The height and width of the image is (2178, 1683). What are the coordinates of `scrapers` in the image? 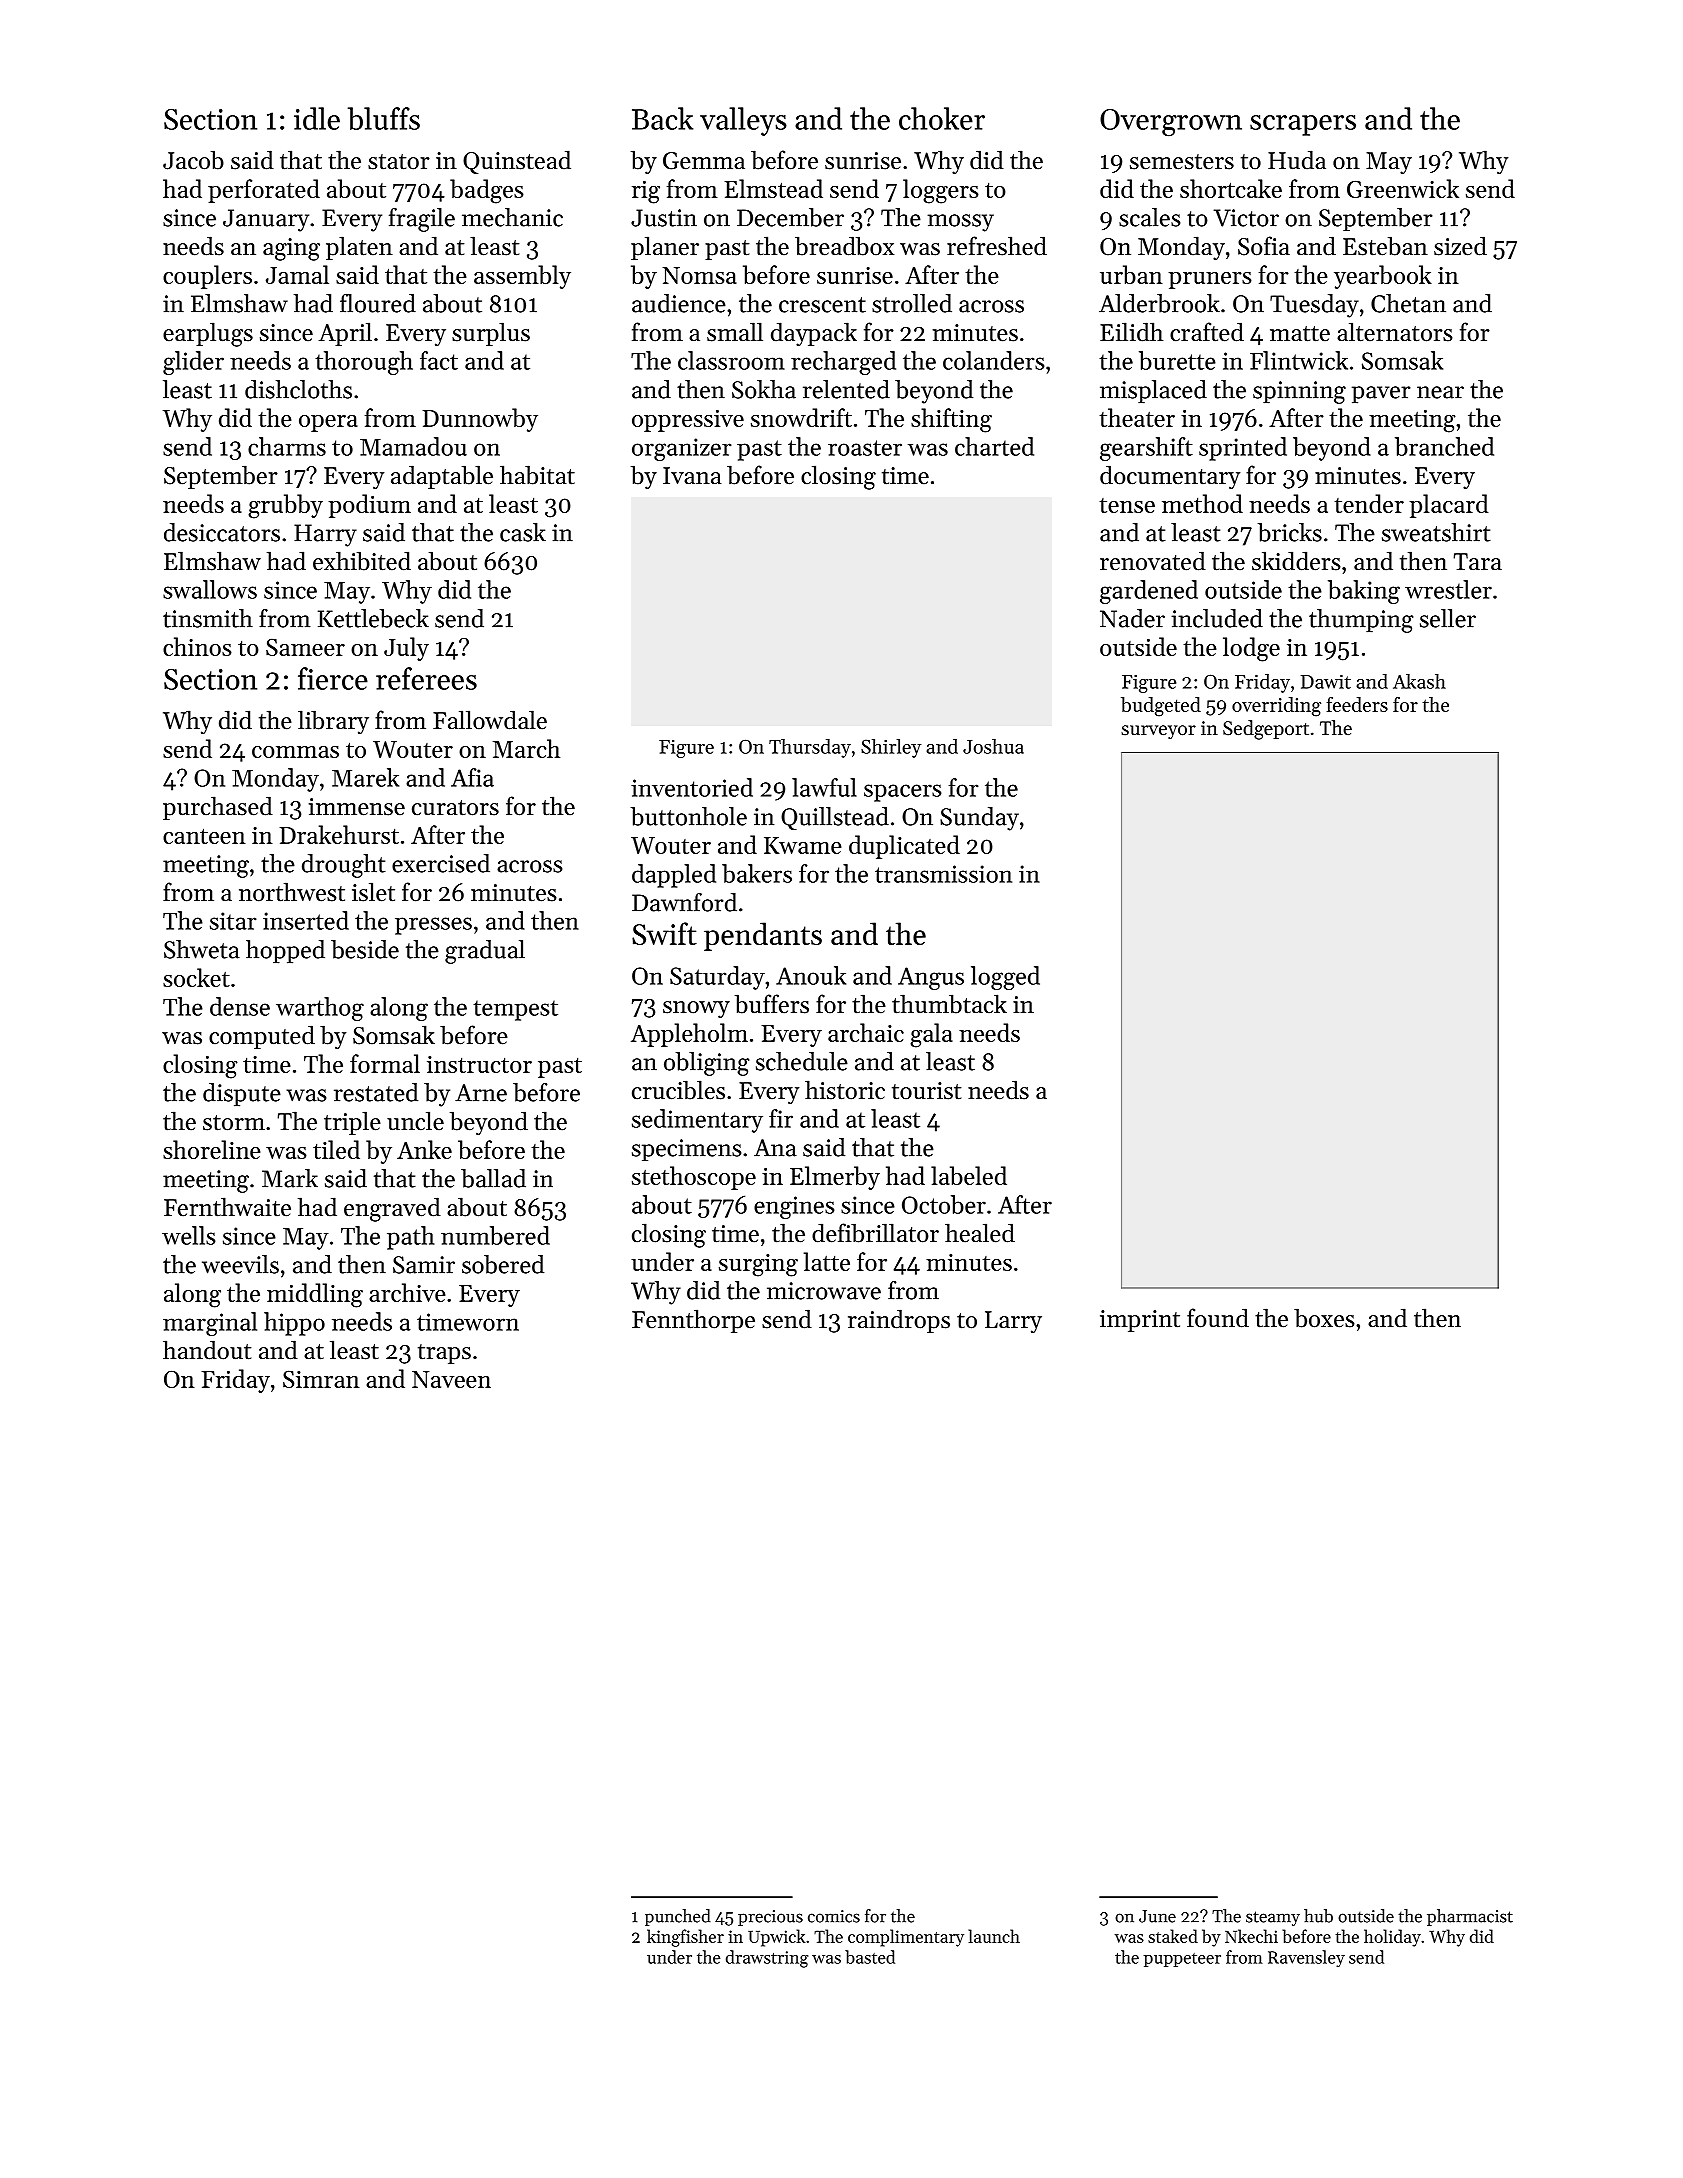 It's located at (1303, 125).
